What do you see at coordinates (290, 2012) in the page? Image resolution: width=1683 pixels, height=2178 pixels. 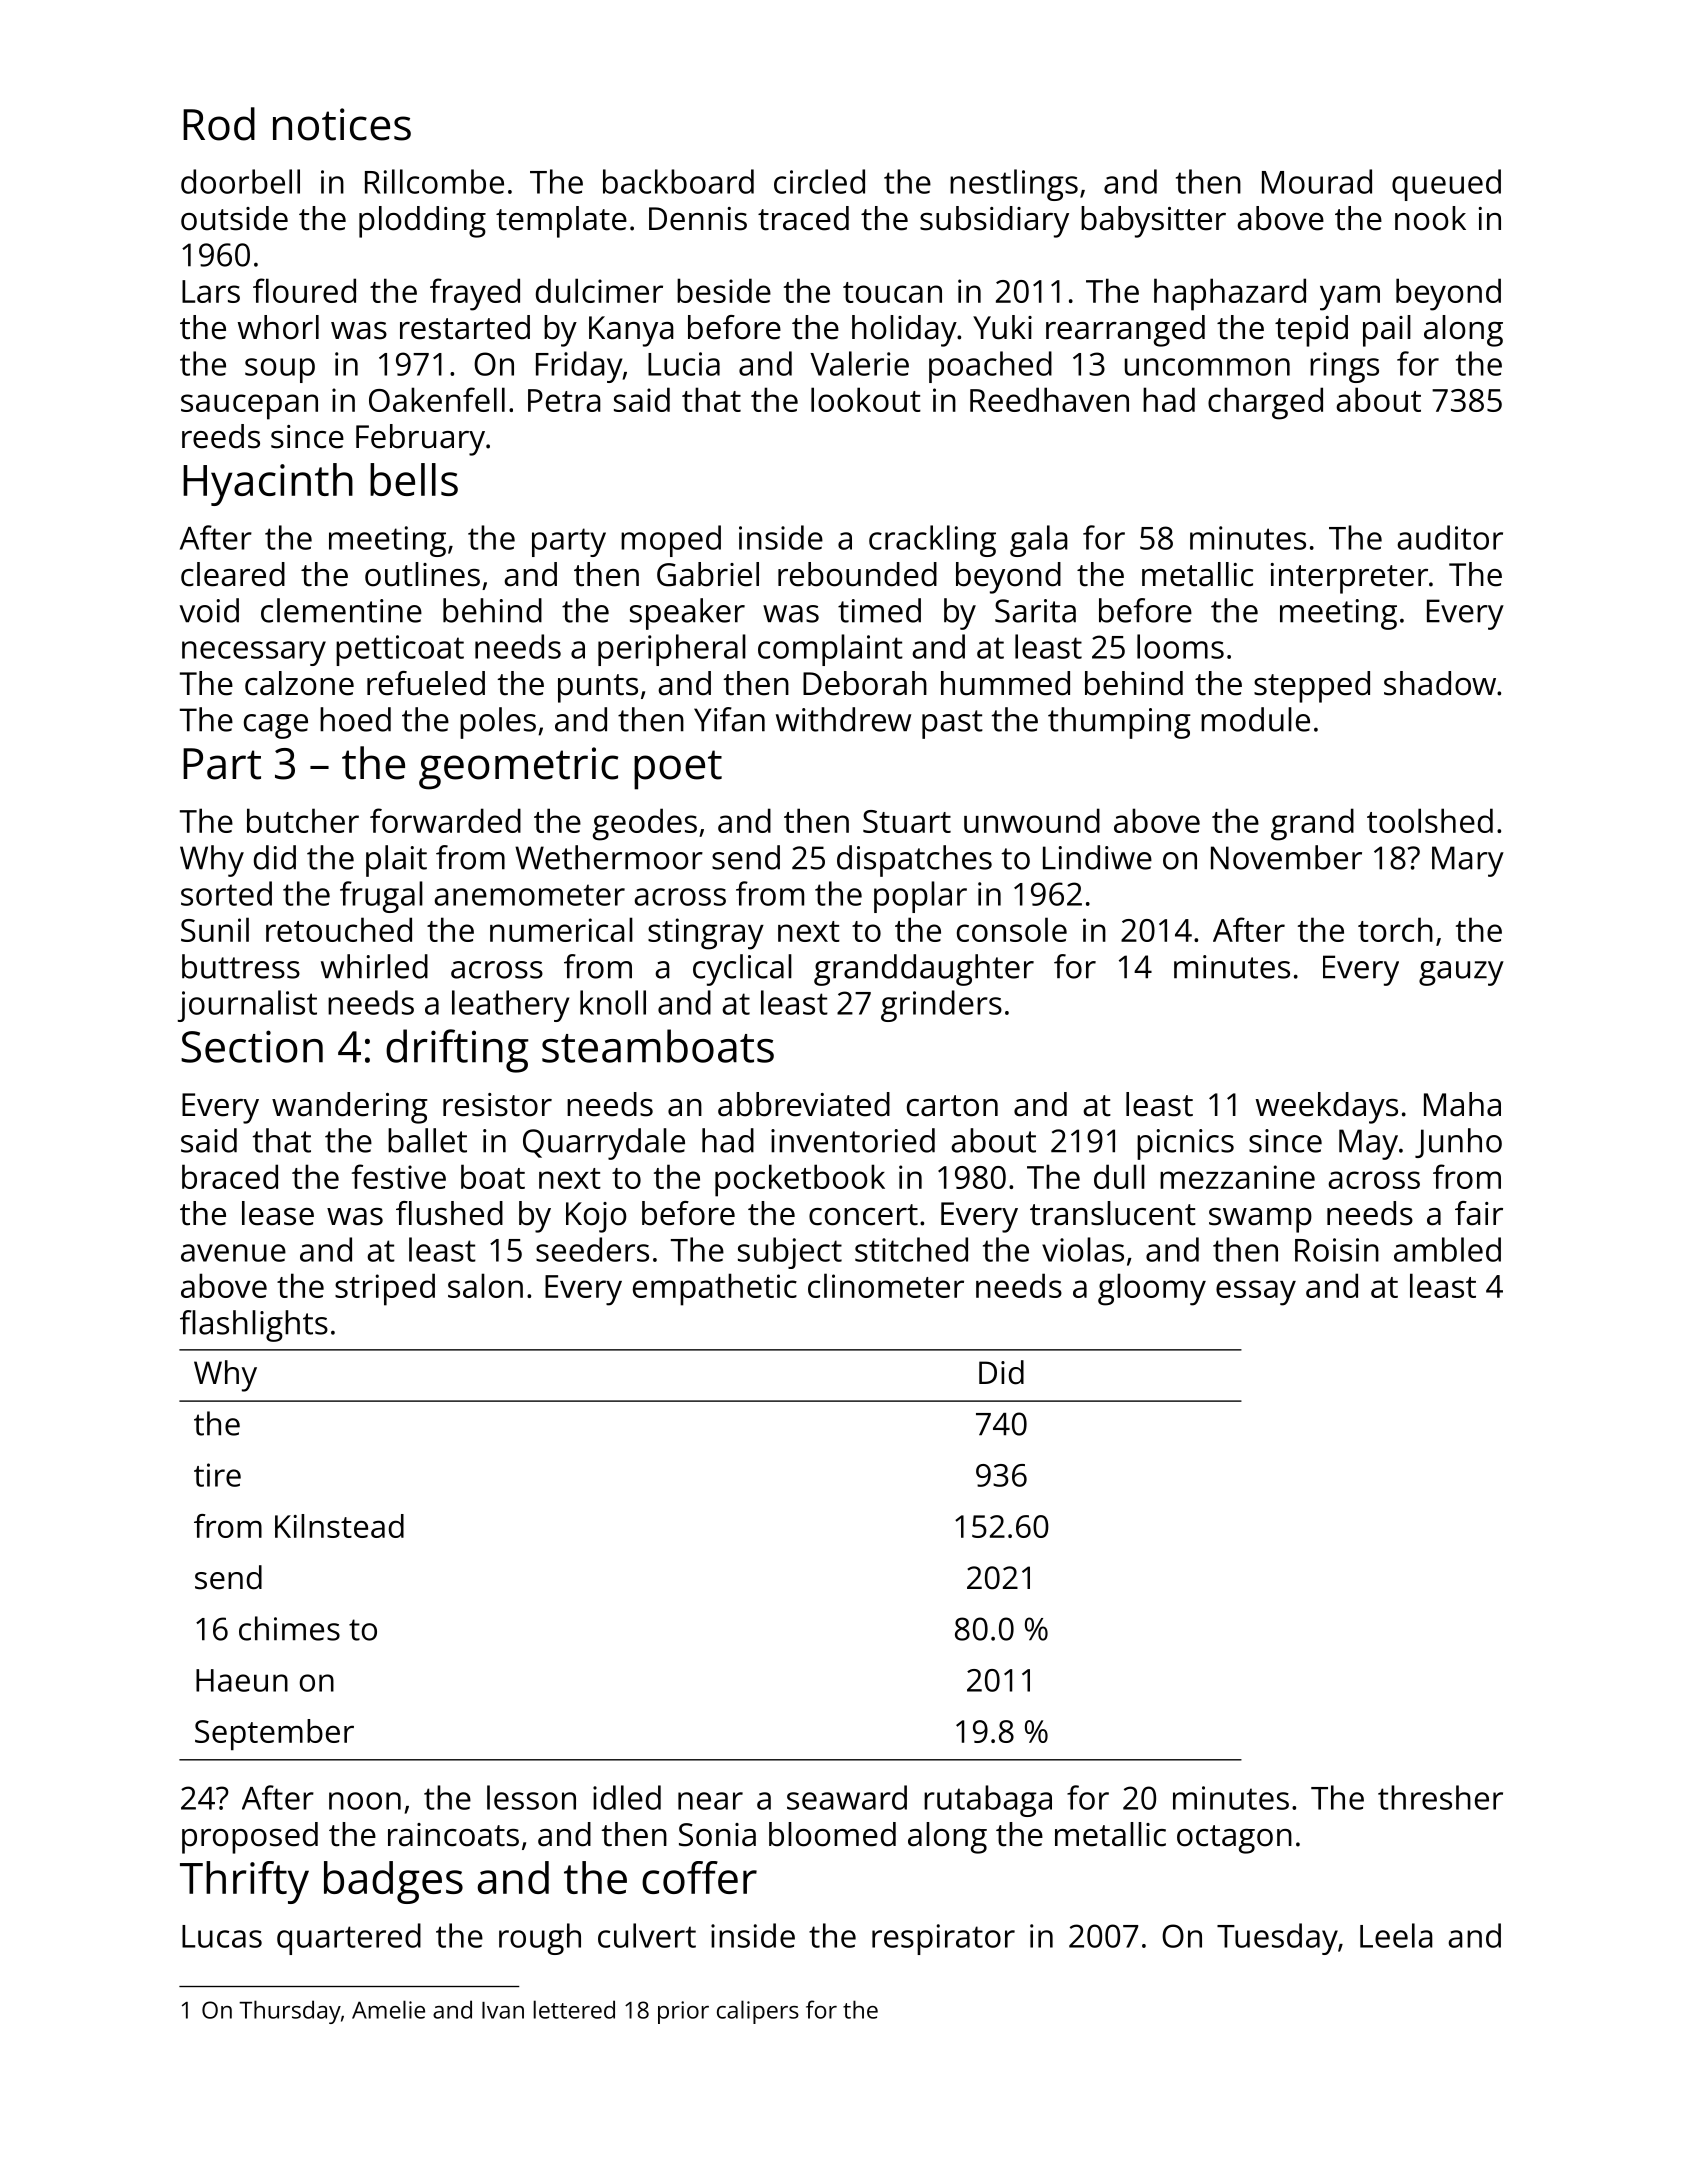 I see `Thursday` at bounding box center [290, 2012].
